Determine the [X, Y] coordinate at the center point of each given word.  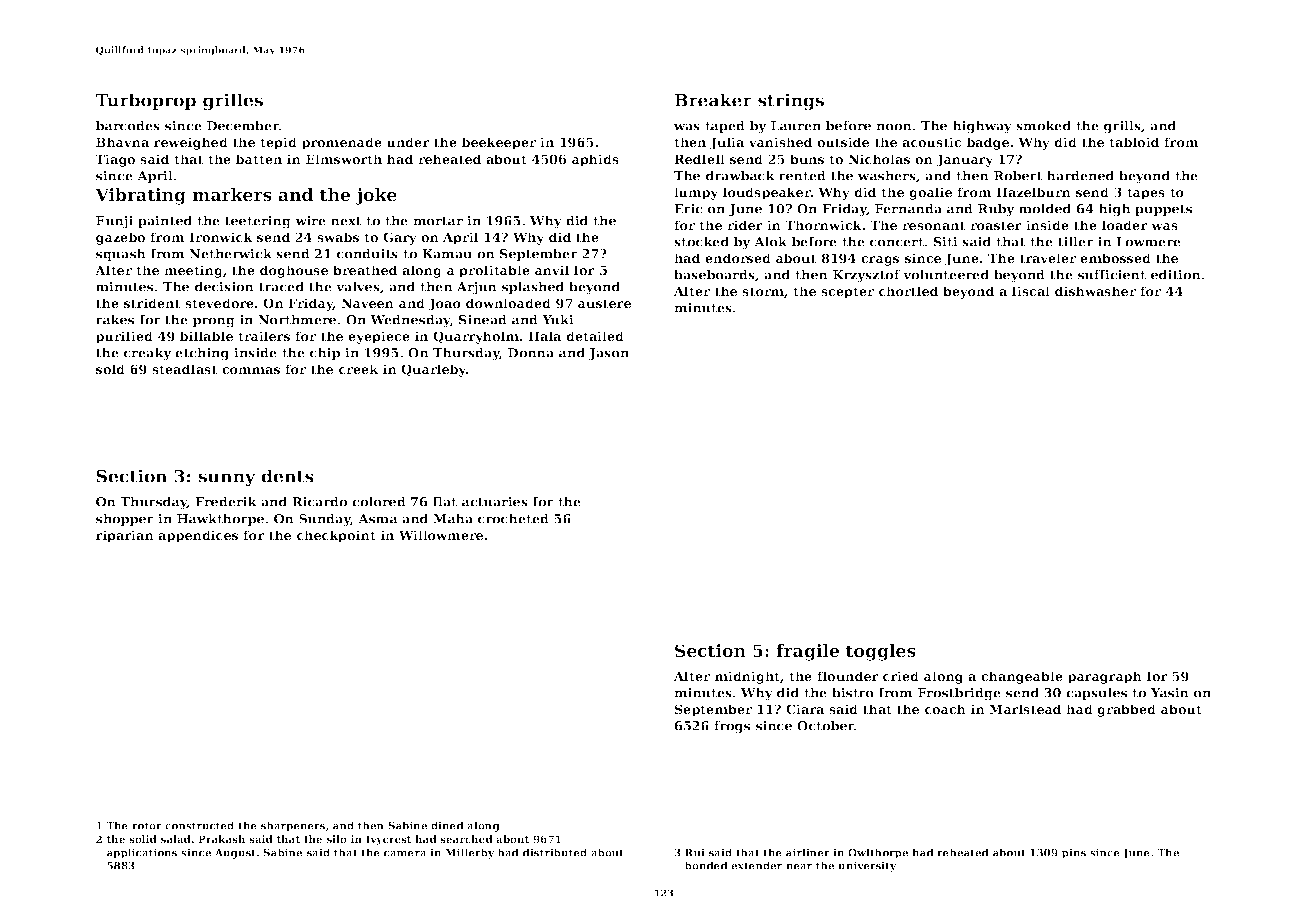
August [235, 854]
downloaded [508, 303]
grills [1122, 127]
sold [110, 369]
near [799, 867]
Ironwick [221, 237]
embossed [1115, 258]
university [867, 866]
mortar [438, 221]
